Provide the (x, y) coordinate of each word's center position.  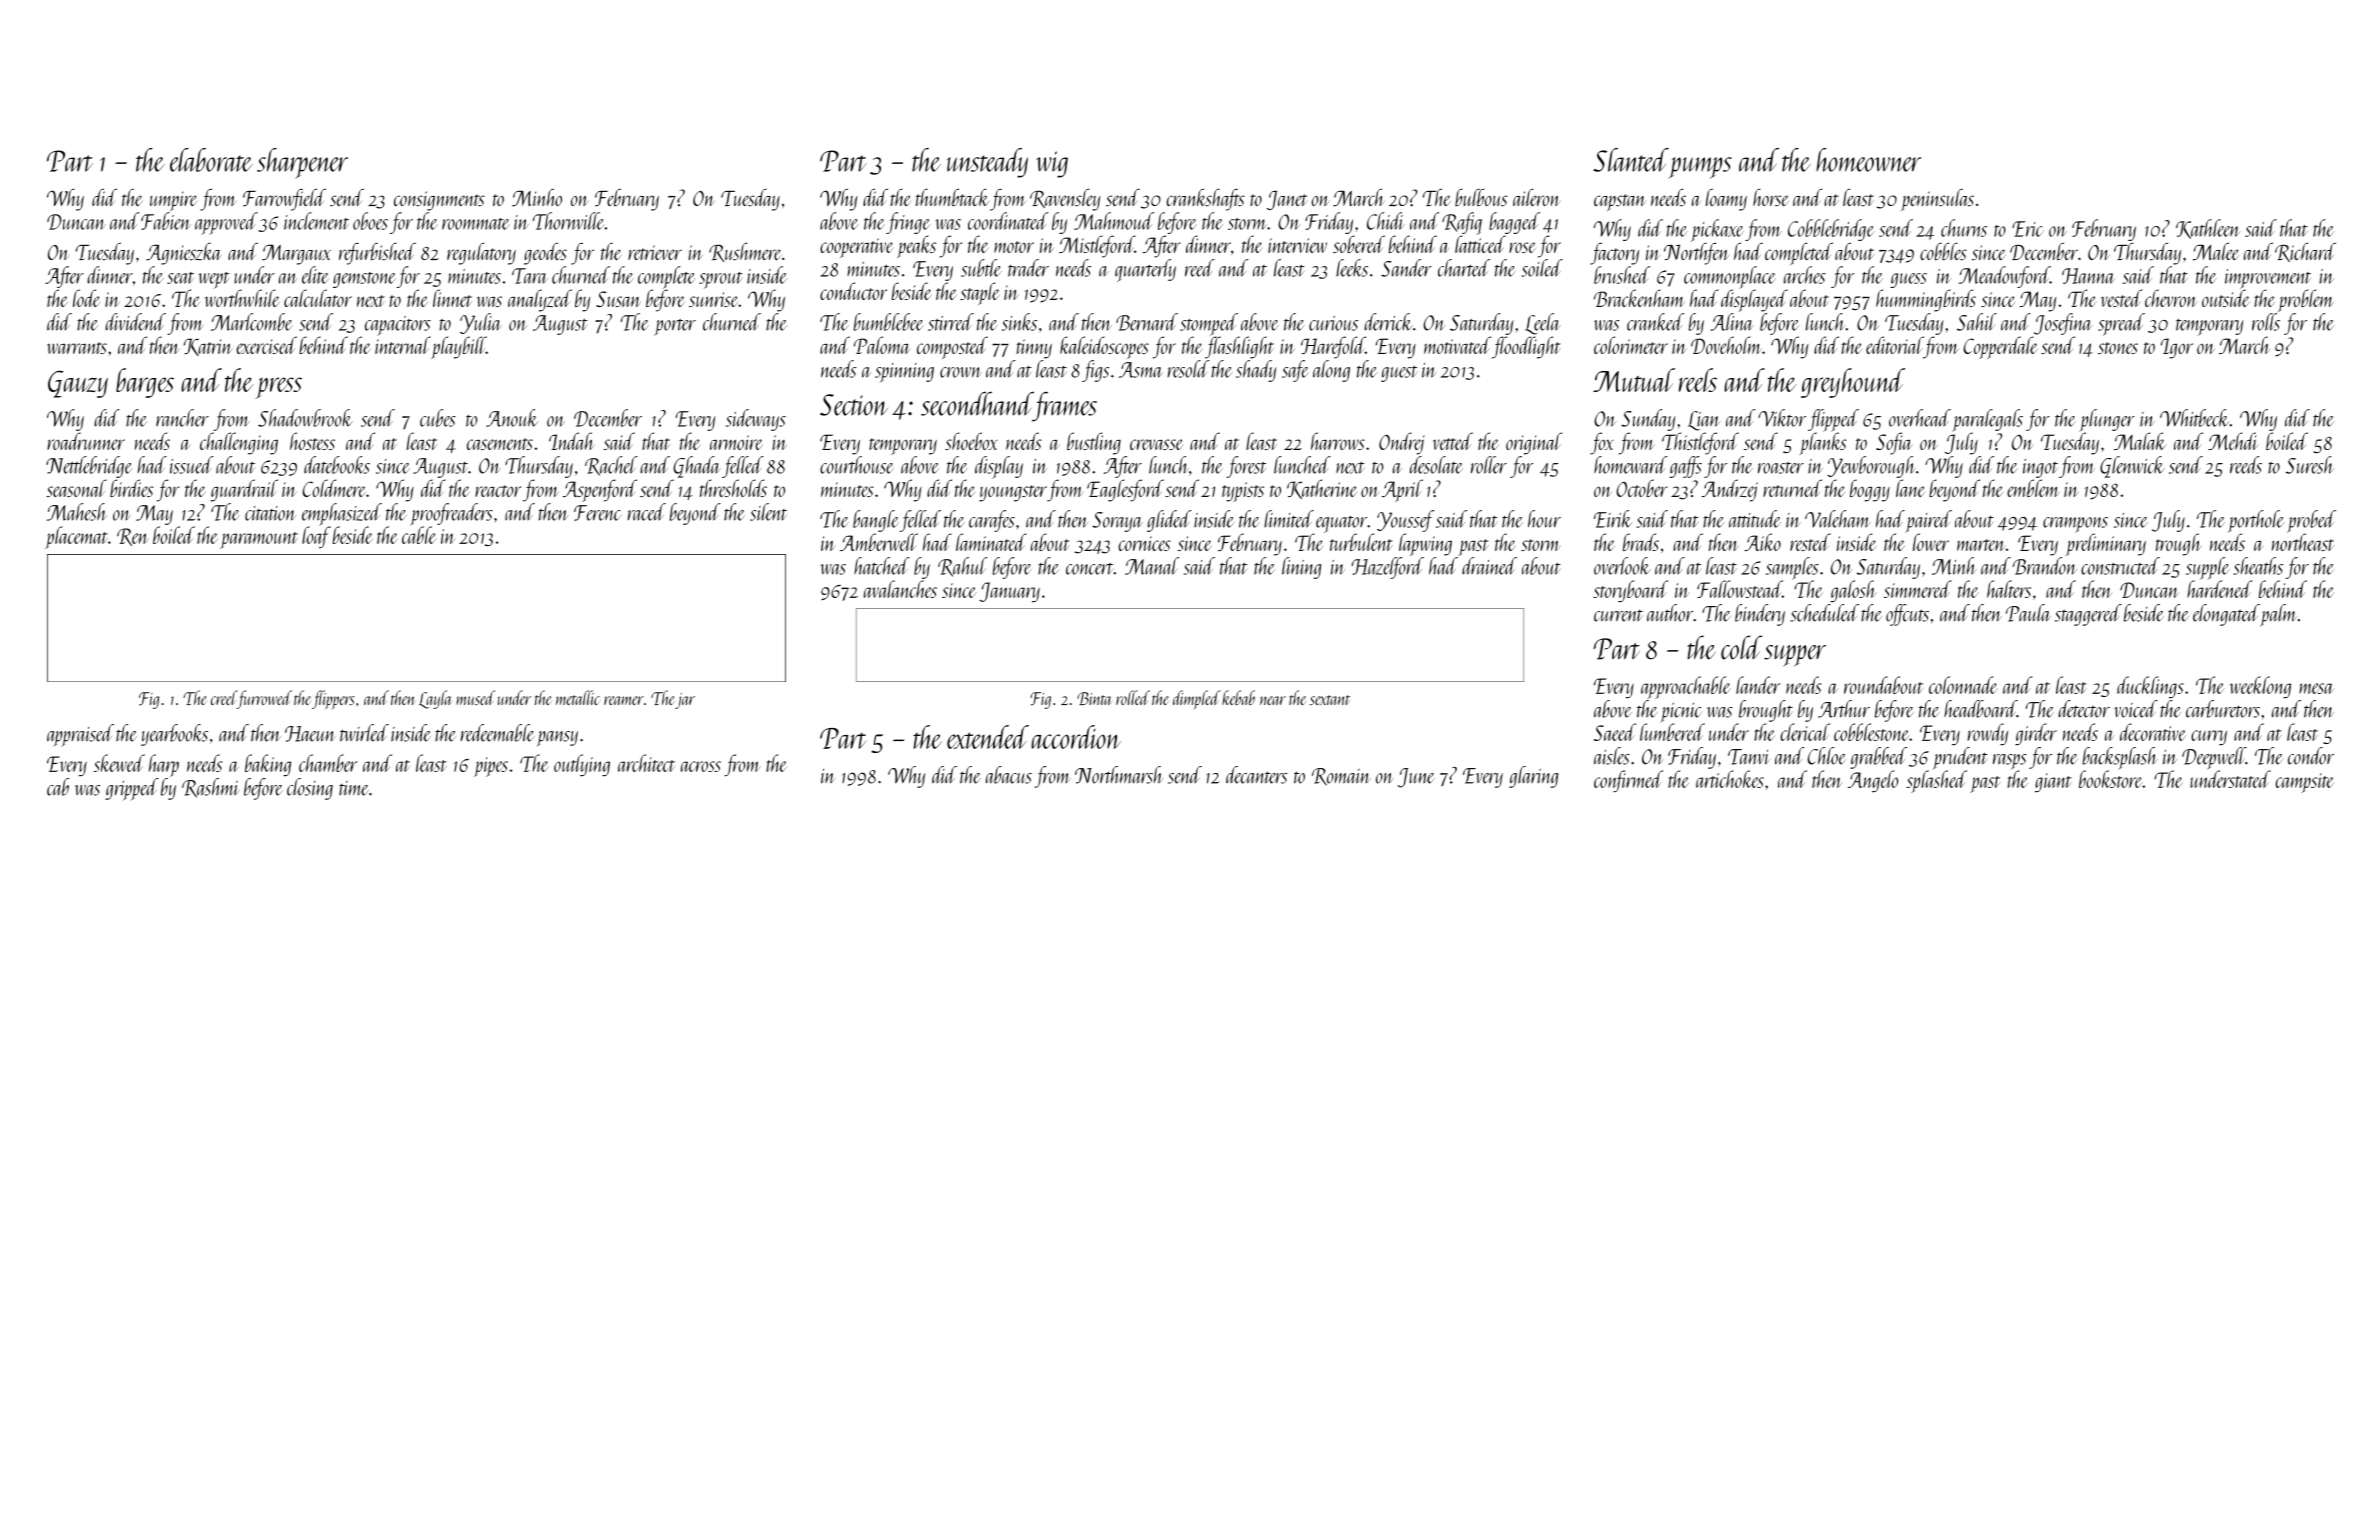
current (1618, 616)
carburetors (2223, 709)
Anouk (512, 418)
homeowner (1868, 160)
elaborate (211, 160)
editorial (1894, 345)
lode (86, 298)
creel (224, 697)
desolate (1436, 465)
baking (268, 765)
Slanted (1630, 160)
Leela (1543, 324)
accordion (1076, 737)
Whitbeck (2195, 418)
